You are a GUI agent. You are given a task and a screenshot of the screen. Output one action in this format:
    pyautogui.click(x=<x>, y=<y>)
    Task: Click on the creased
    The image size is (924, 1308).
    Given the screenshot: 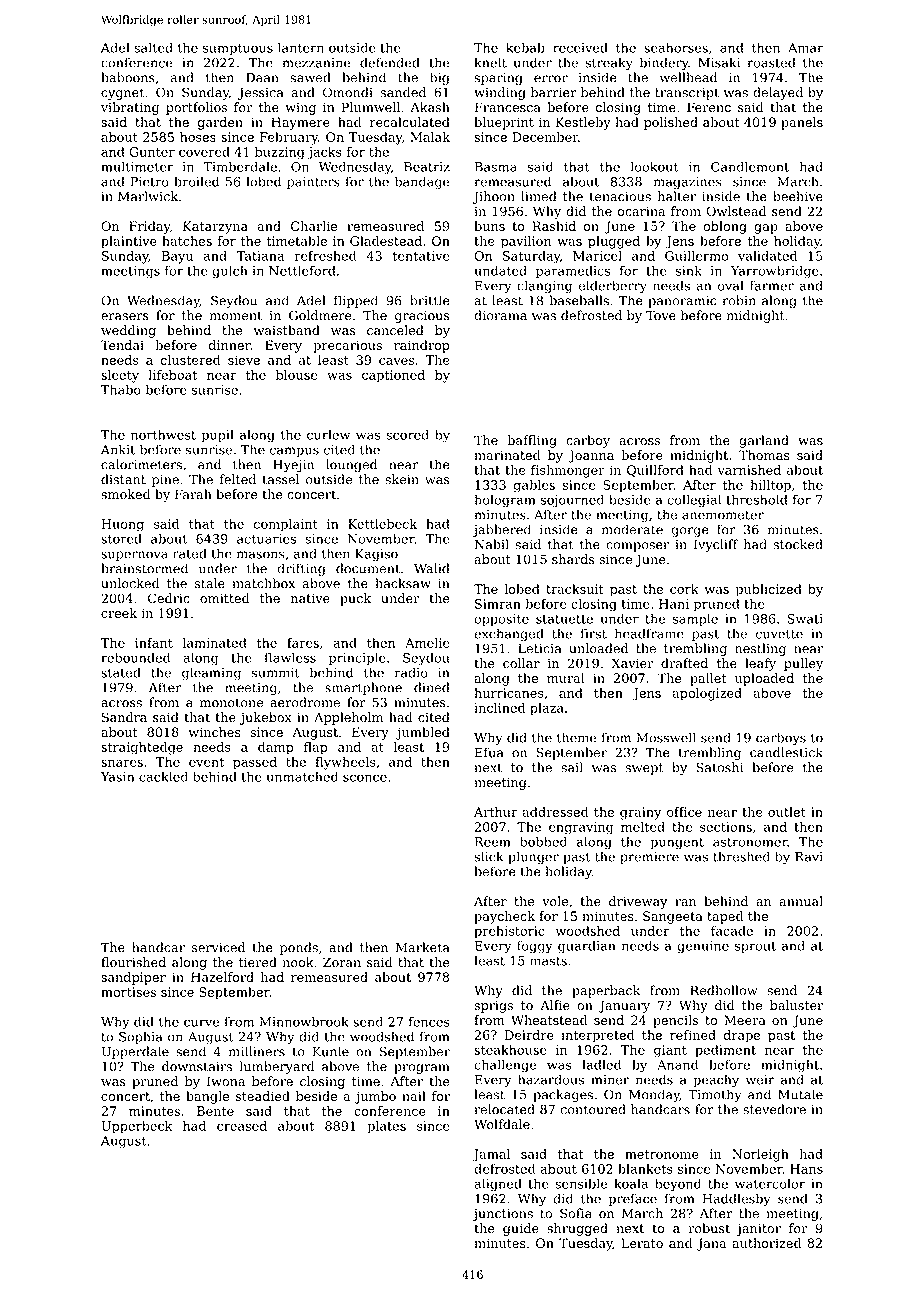 What is the action you would take?
    pyautogui.click(x=242, y=1126)
